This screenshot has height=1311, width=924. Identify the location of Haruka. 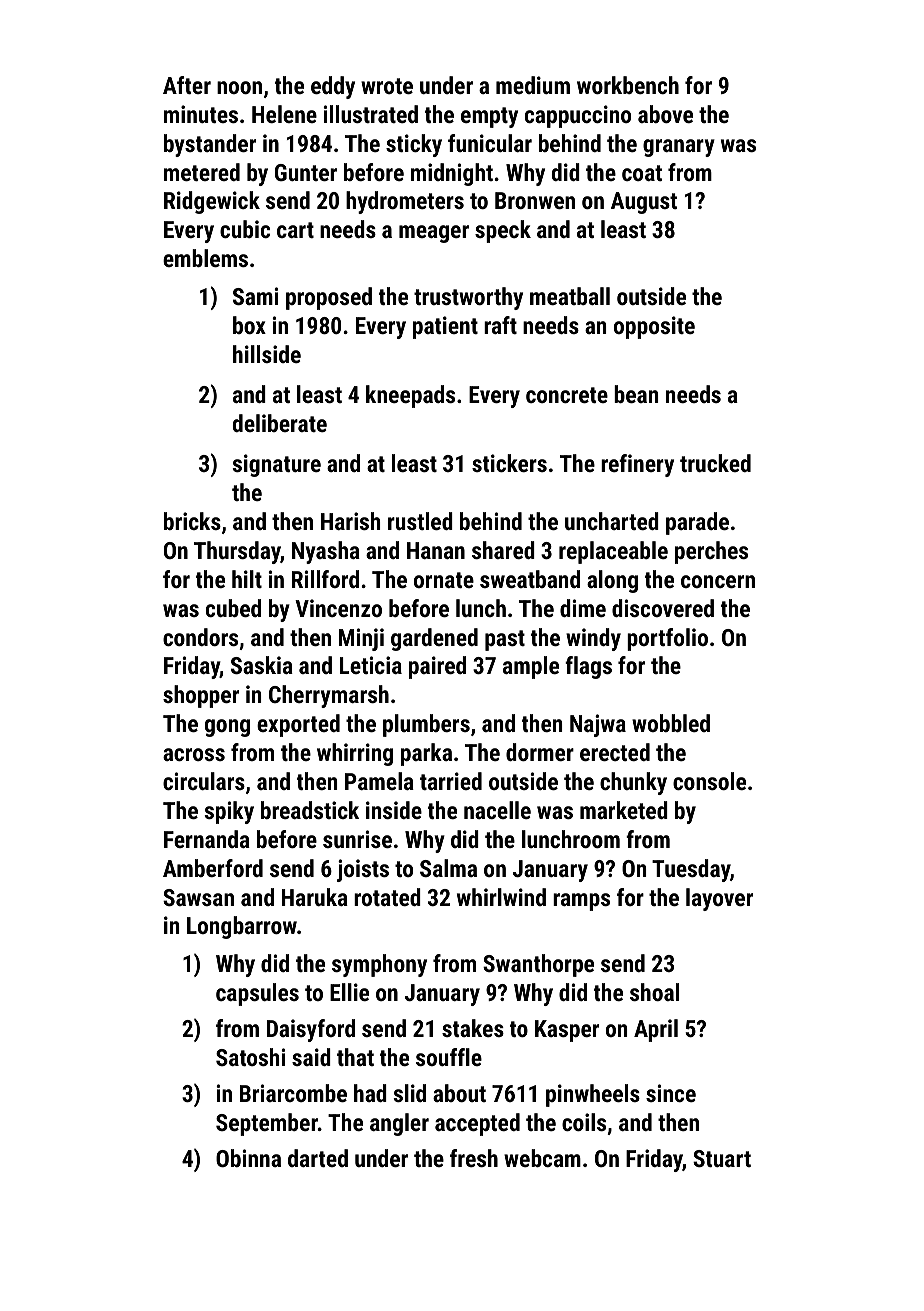
(315, 897).
